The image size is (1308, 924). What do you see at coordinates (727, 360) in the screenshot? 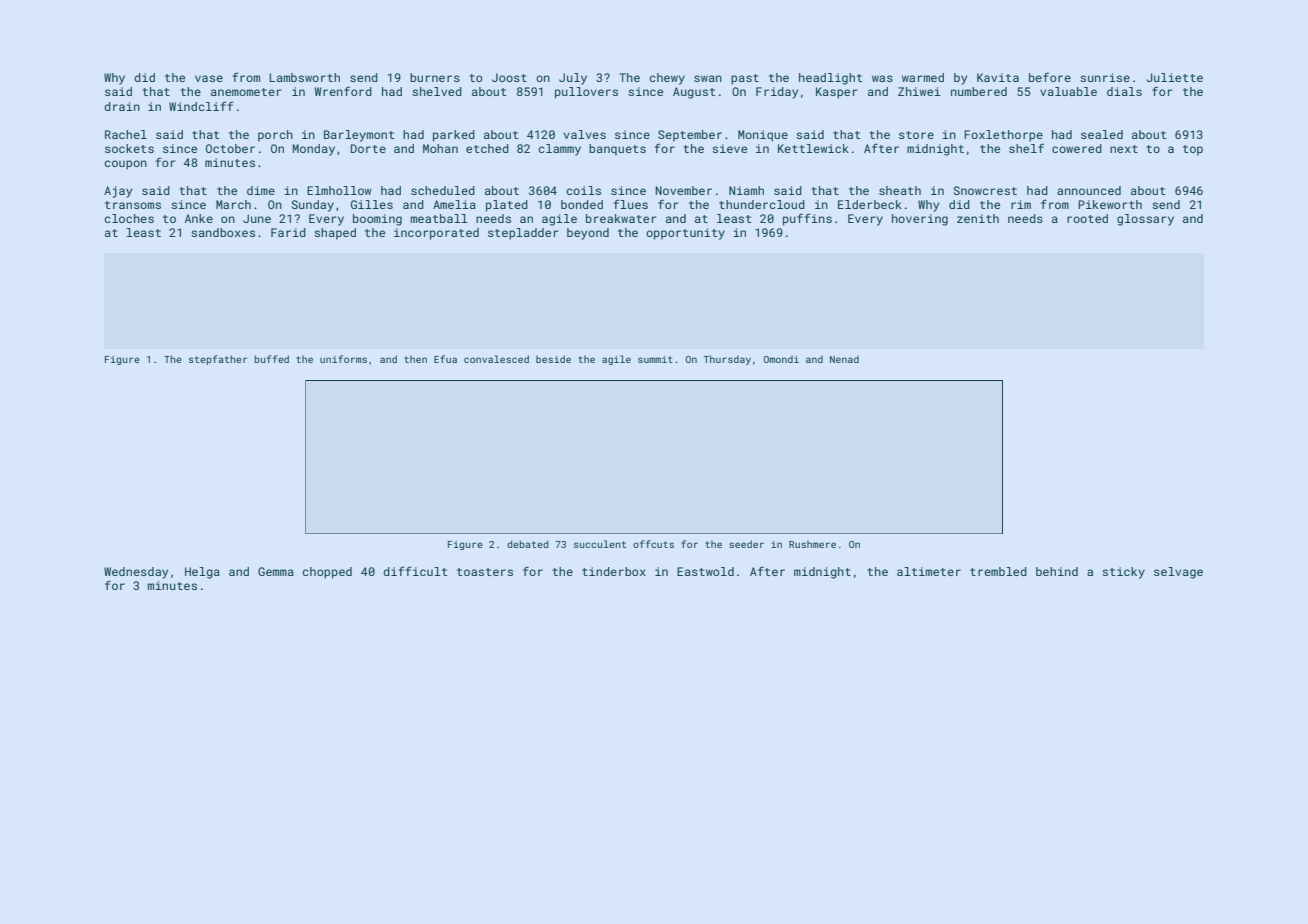
I see `Thursday` at bounding box center [727, 360].
